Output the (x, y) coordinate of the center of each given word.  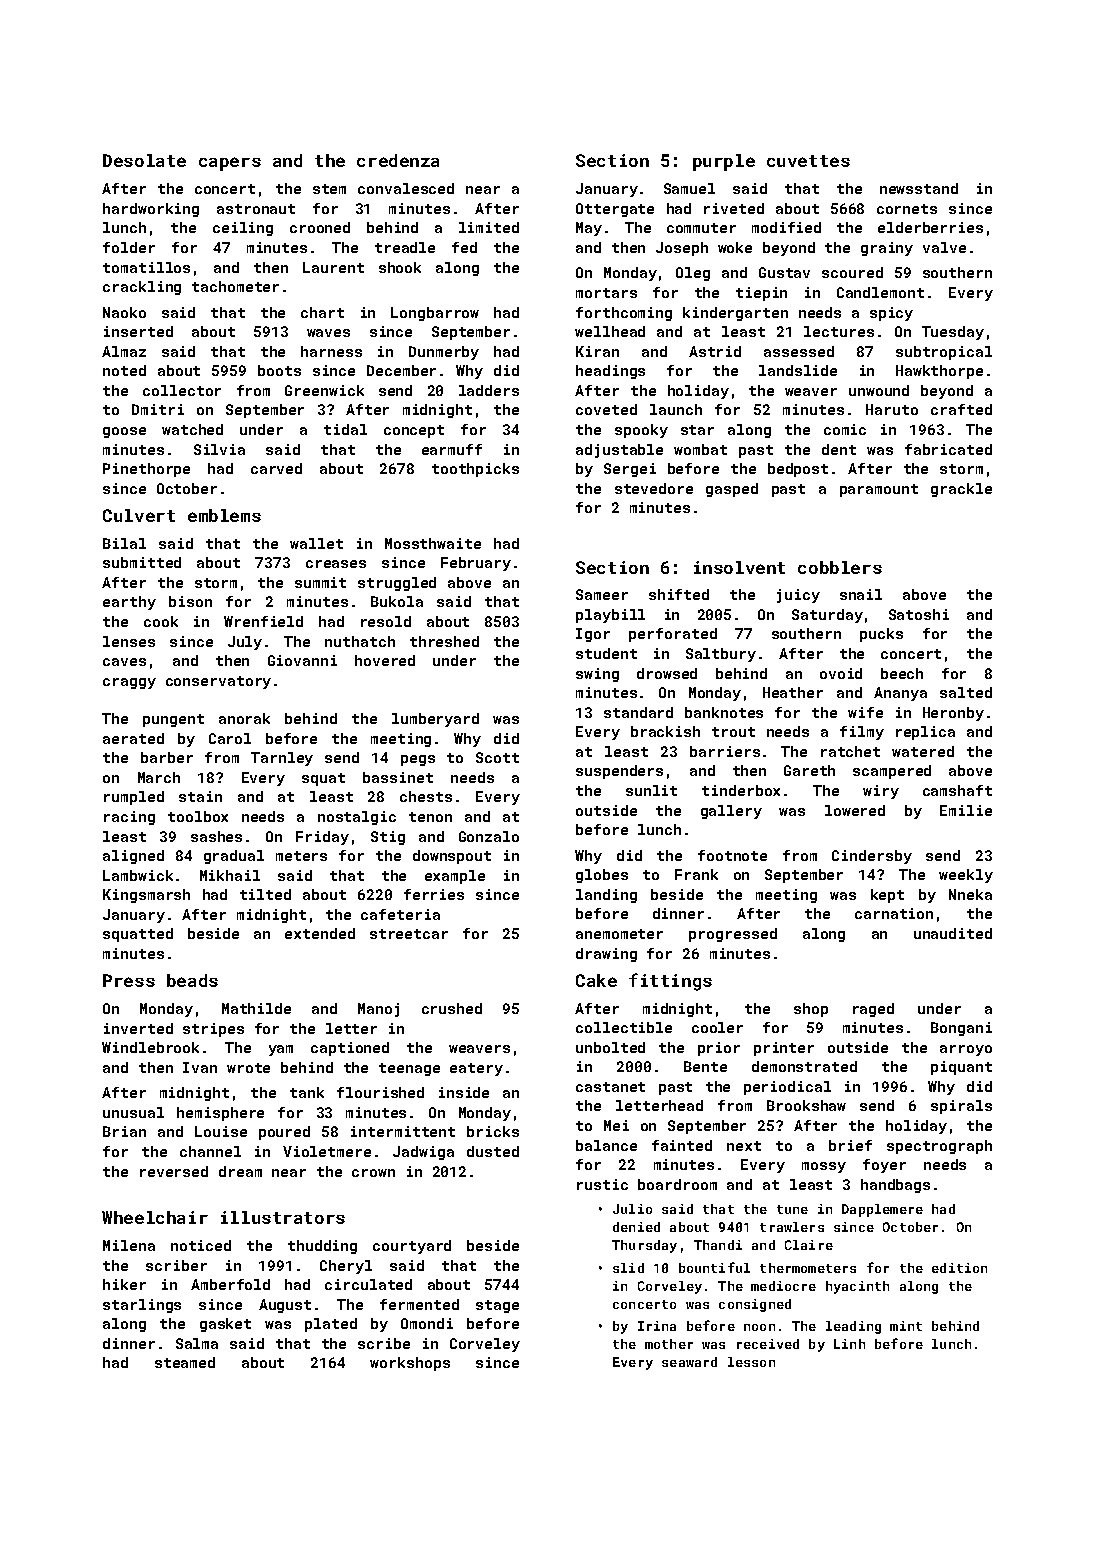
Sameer (602, 594)
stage (497, 1306)
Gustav (784, 272)
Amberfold (230, 1284)
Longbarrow (435, 314)
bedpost (798, 470)
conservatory (218, 682)
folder (129, 247)
